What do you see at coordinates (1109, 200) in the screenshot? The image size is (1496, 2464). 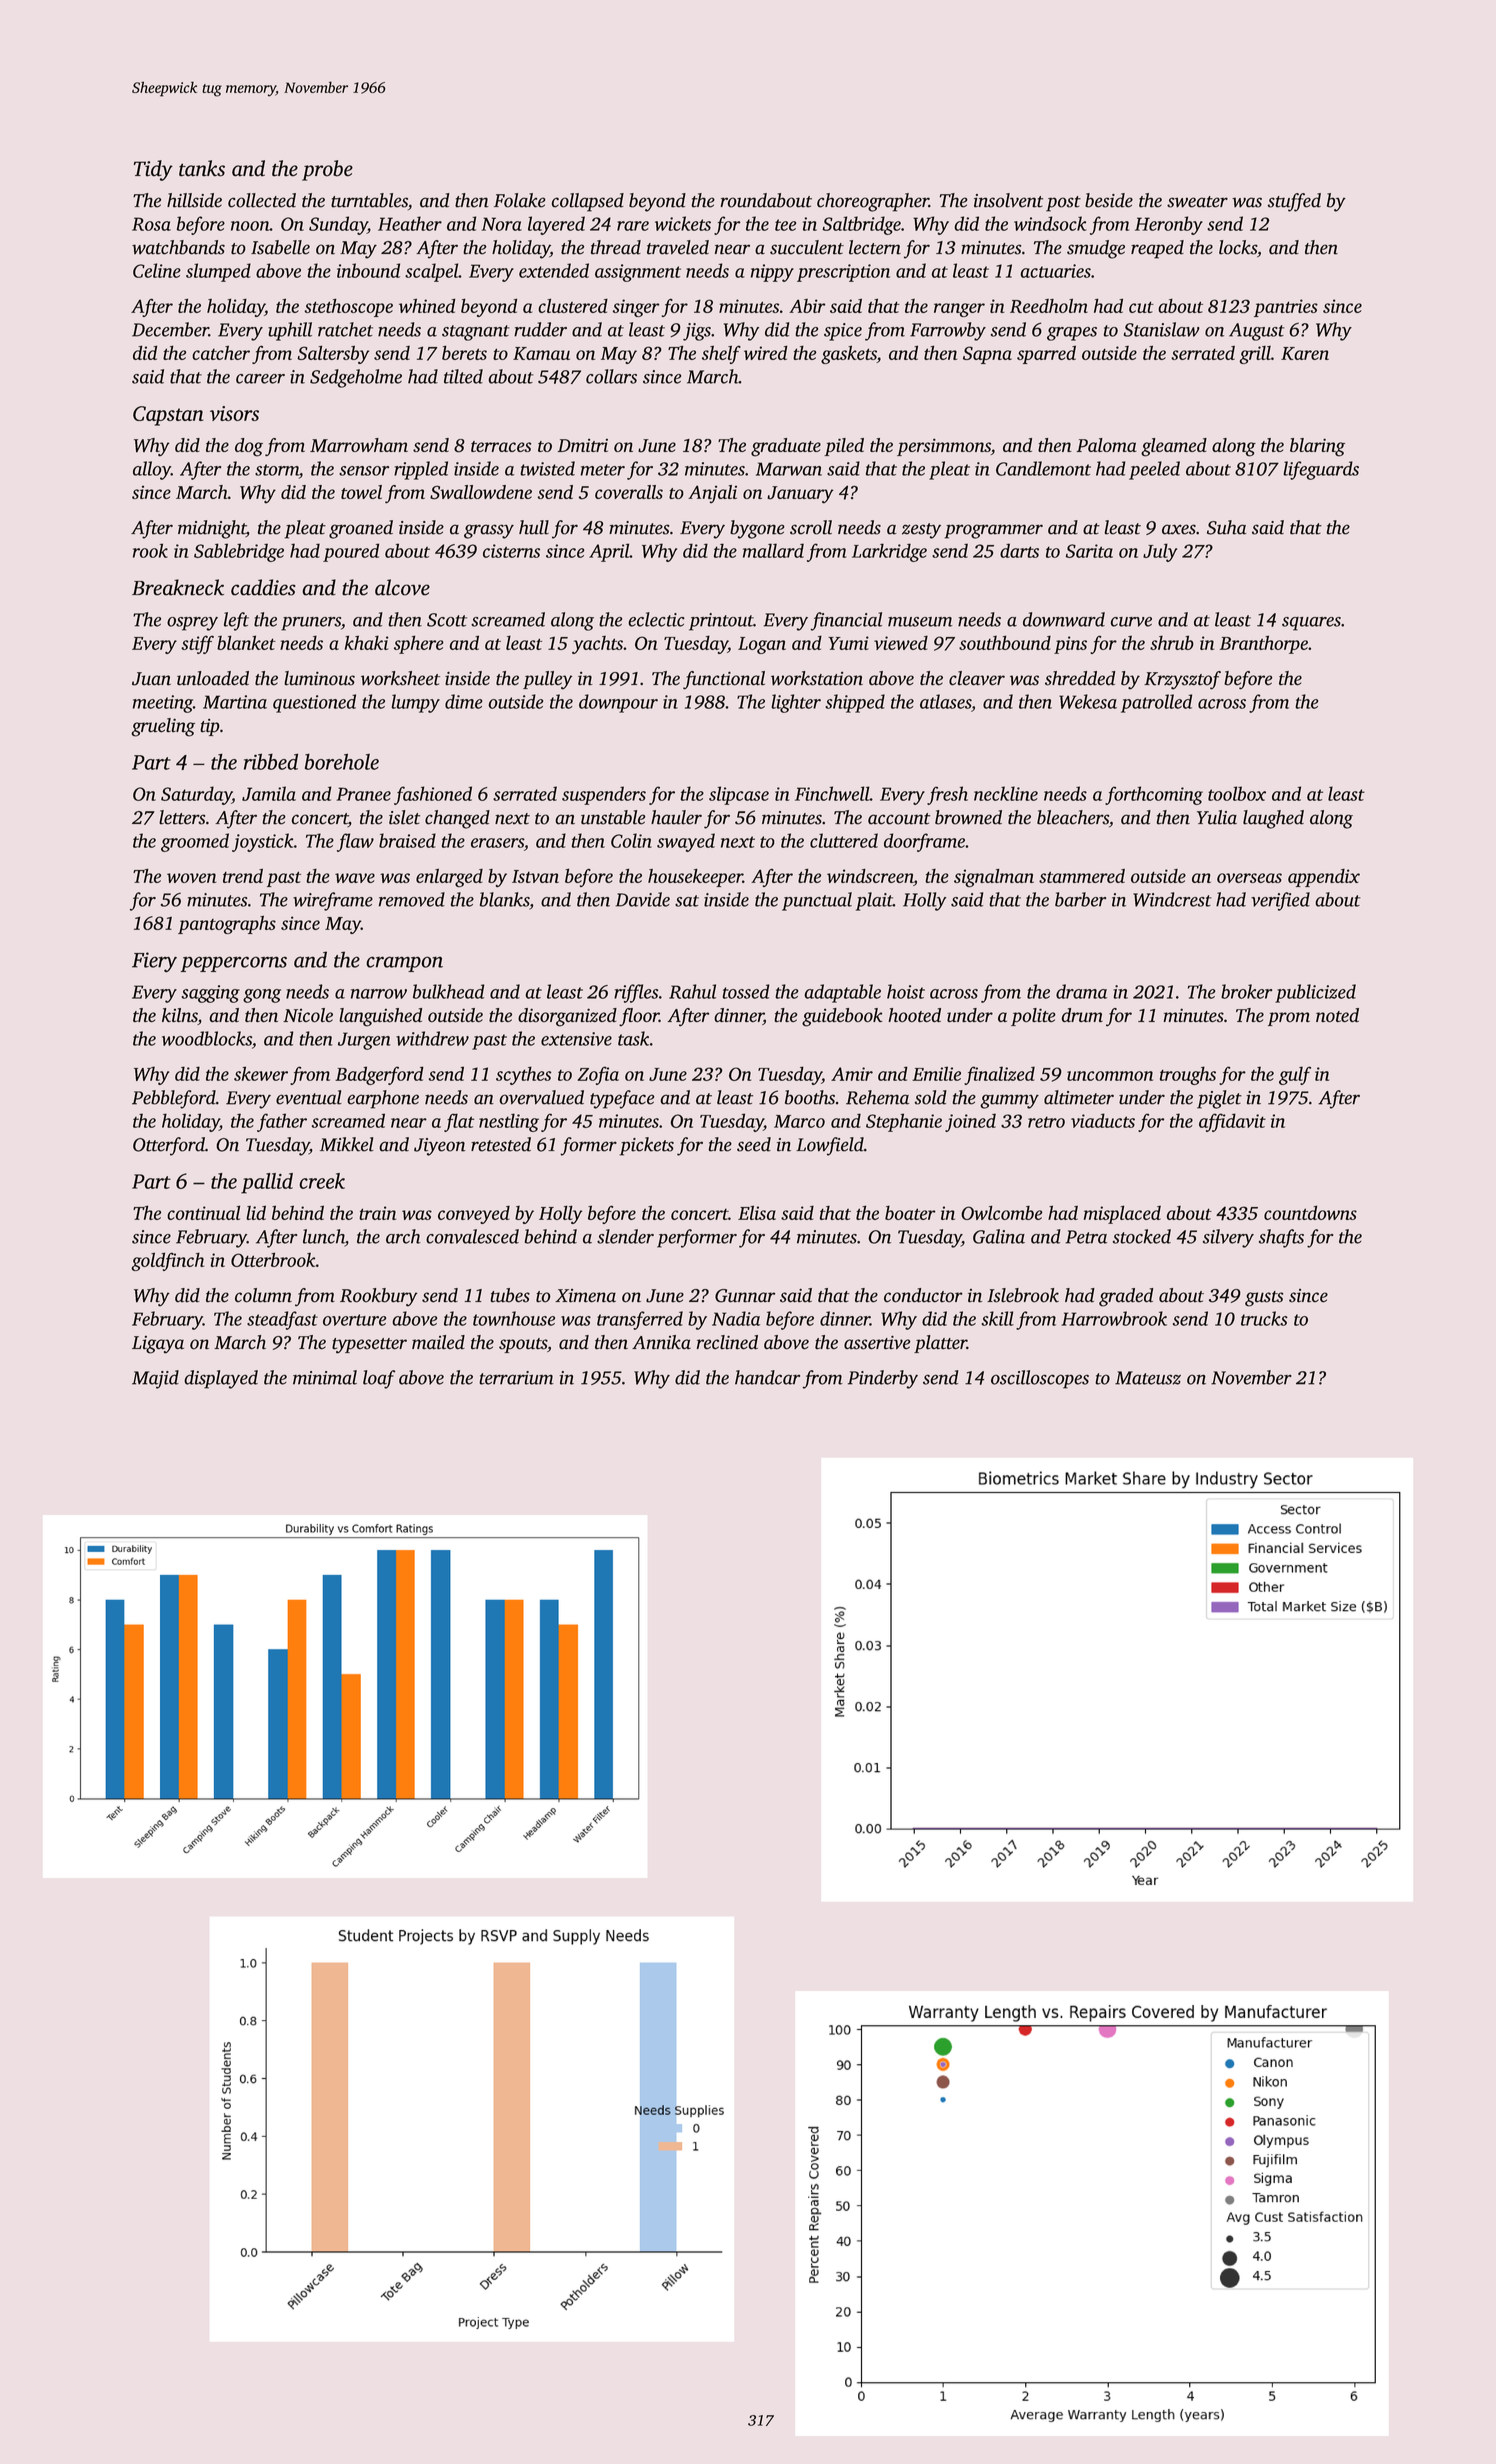 I see `beside` at bounding box center [1109, 200].
